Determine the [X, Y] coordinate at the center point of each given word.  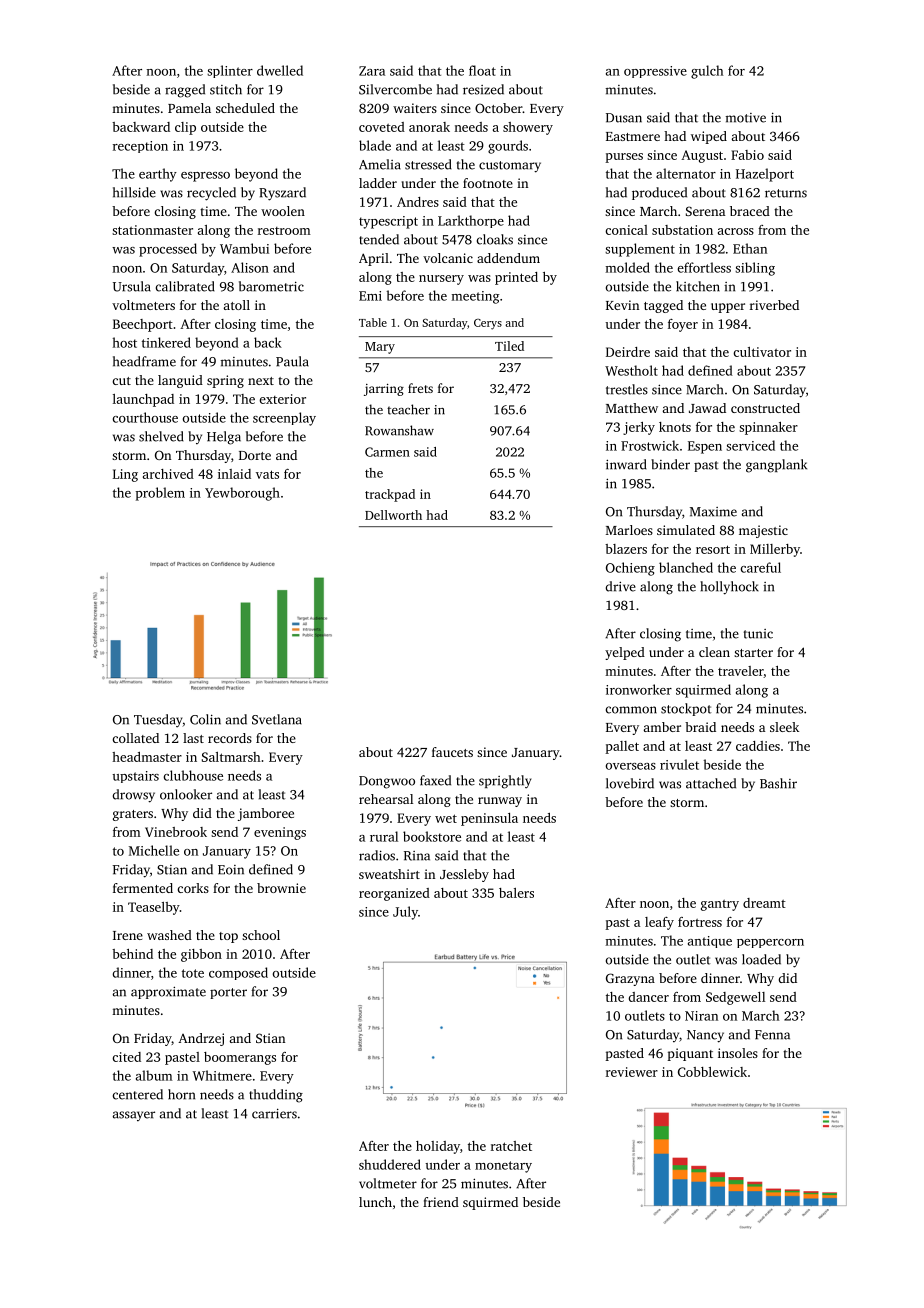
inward [626, 464]
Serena [705, 211]
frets [420, 388]
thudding [276, 1096]
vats [267, 474]
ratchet [511, 1146]
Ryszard [282, 194]
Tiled [509, 346]
